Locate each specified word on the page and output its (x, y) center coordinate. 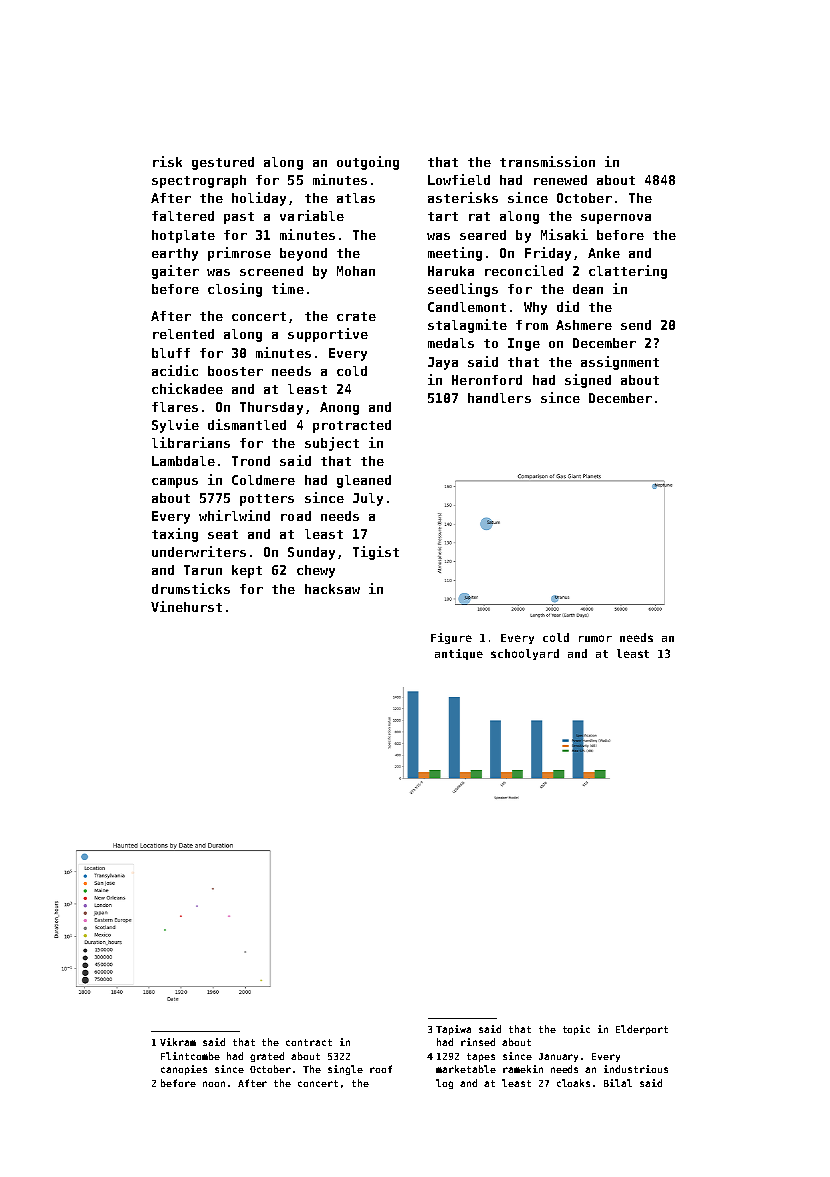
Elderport (642, 1030)
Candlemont (467, 307)
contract (309, 1042)
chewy (316, 571)
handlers (499, 398)
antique (459, 654)
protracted (352, 426)
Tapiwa (453, 1030)
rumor (595, 638)
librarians (191, 442)
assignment (620, 363)
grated (267, 1057)
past (239, 218)
